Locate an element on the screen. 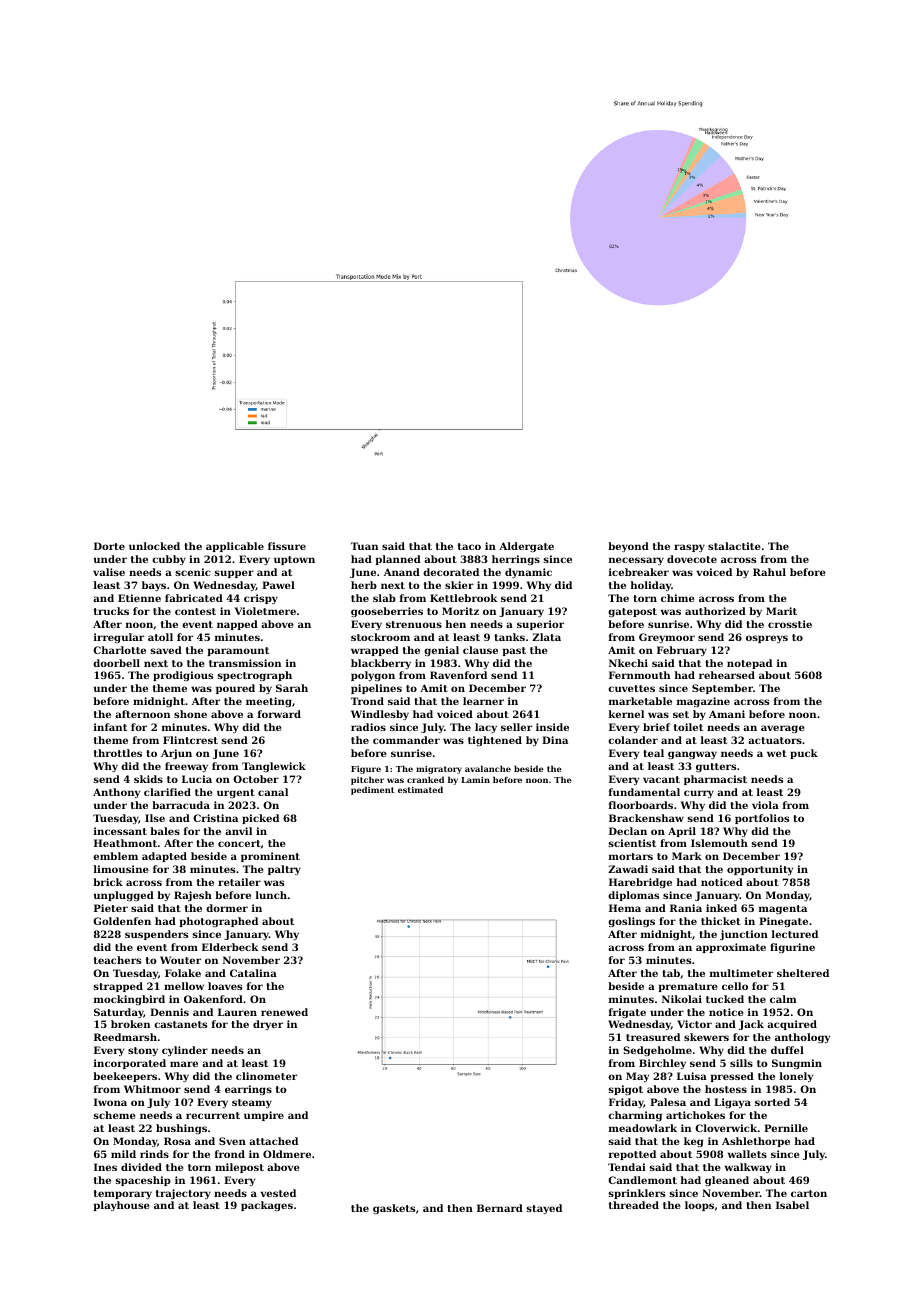 The image size is (924, 1308). premature is located at coordinates (688, 987).
